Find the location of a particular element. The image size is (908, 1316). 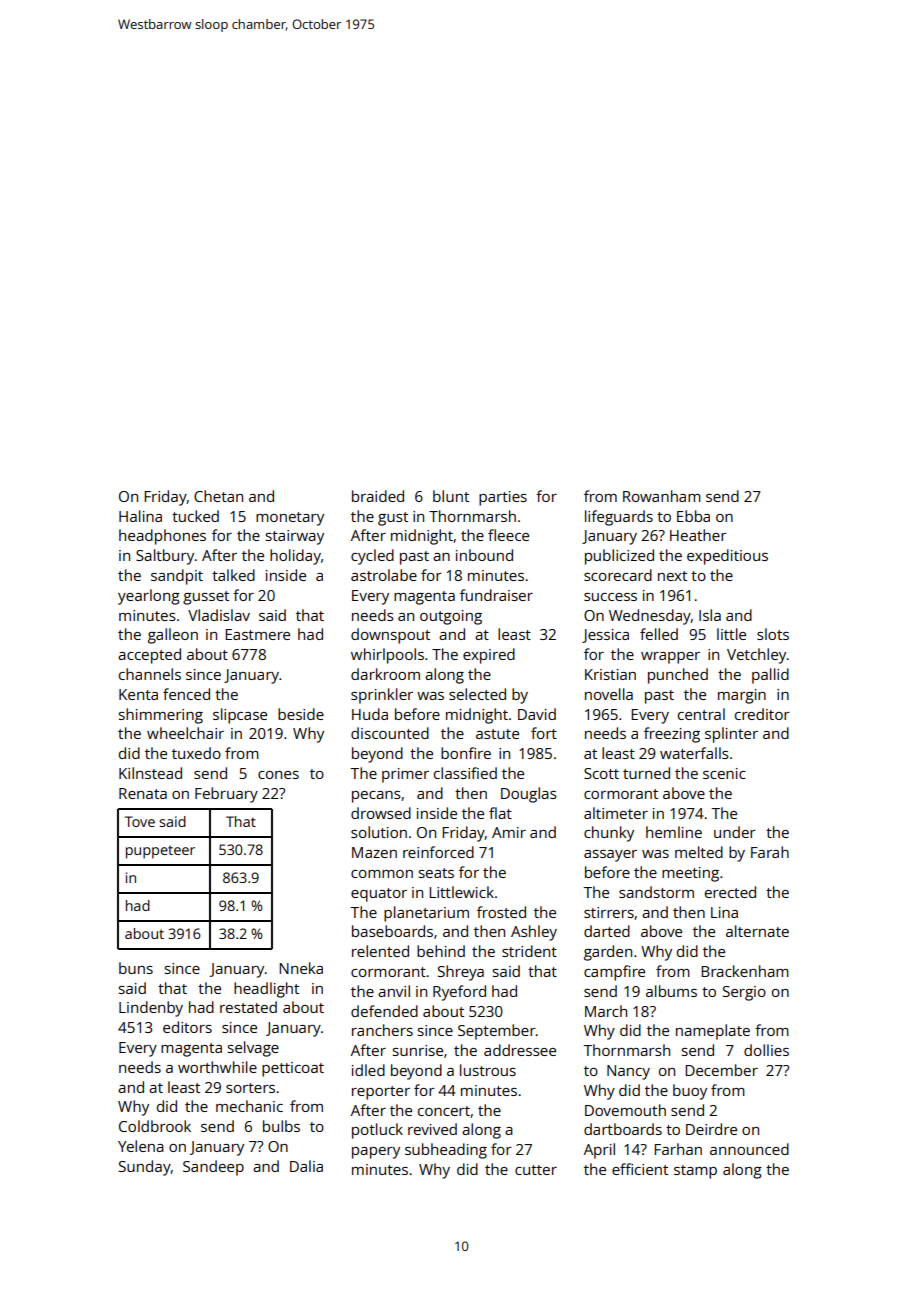

Eastmere is located at coordinates (257, 634).
